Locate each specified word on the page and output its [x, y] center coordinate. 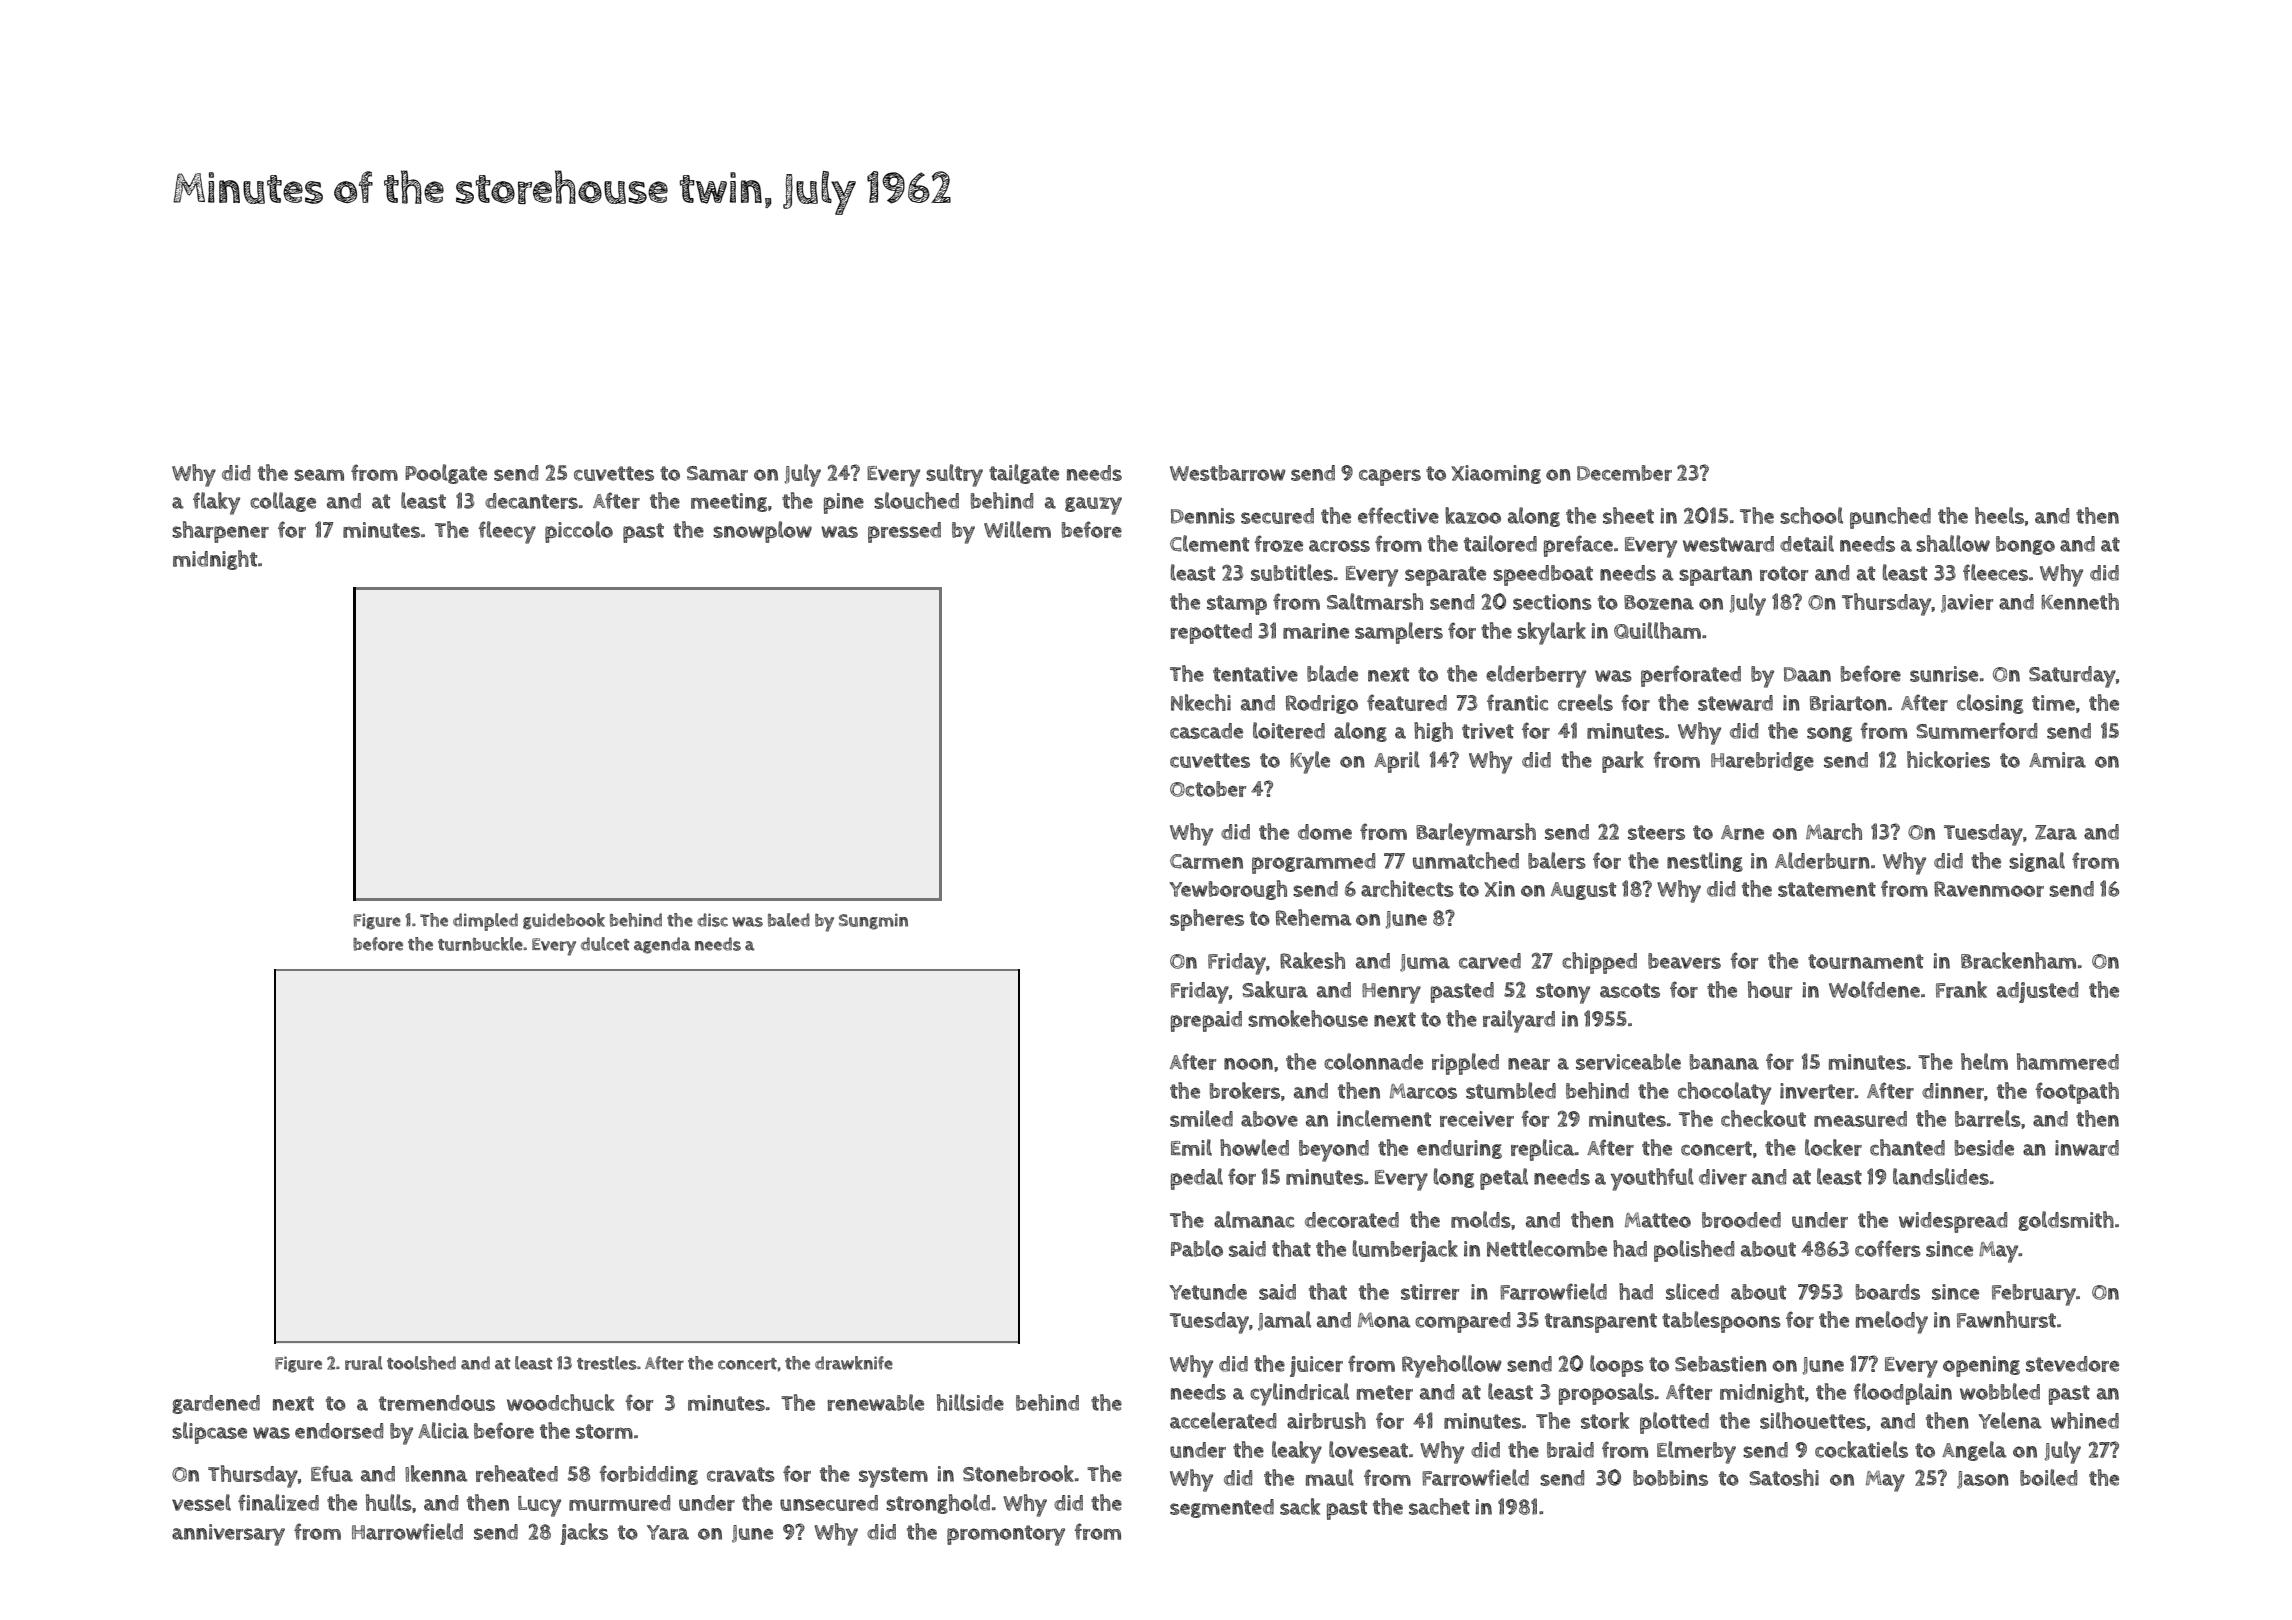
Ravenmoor [1989, 889]
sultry [954, 475]
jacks [584, 1534]
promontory [1006, 1535]
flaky [216, 503]
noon [1248, 1064]
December [1624, 473]
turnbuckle [480, 944]
